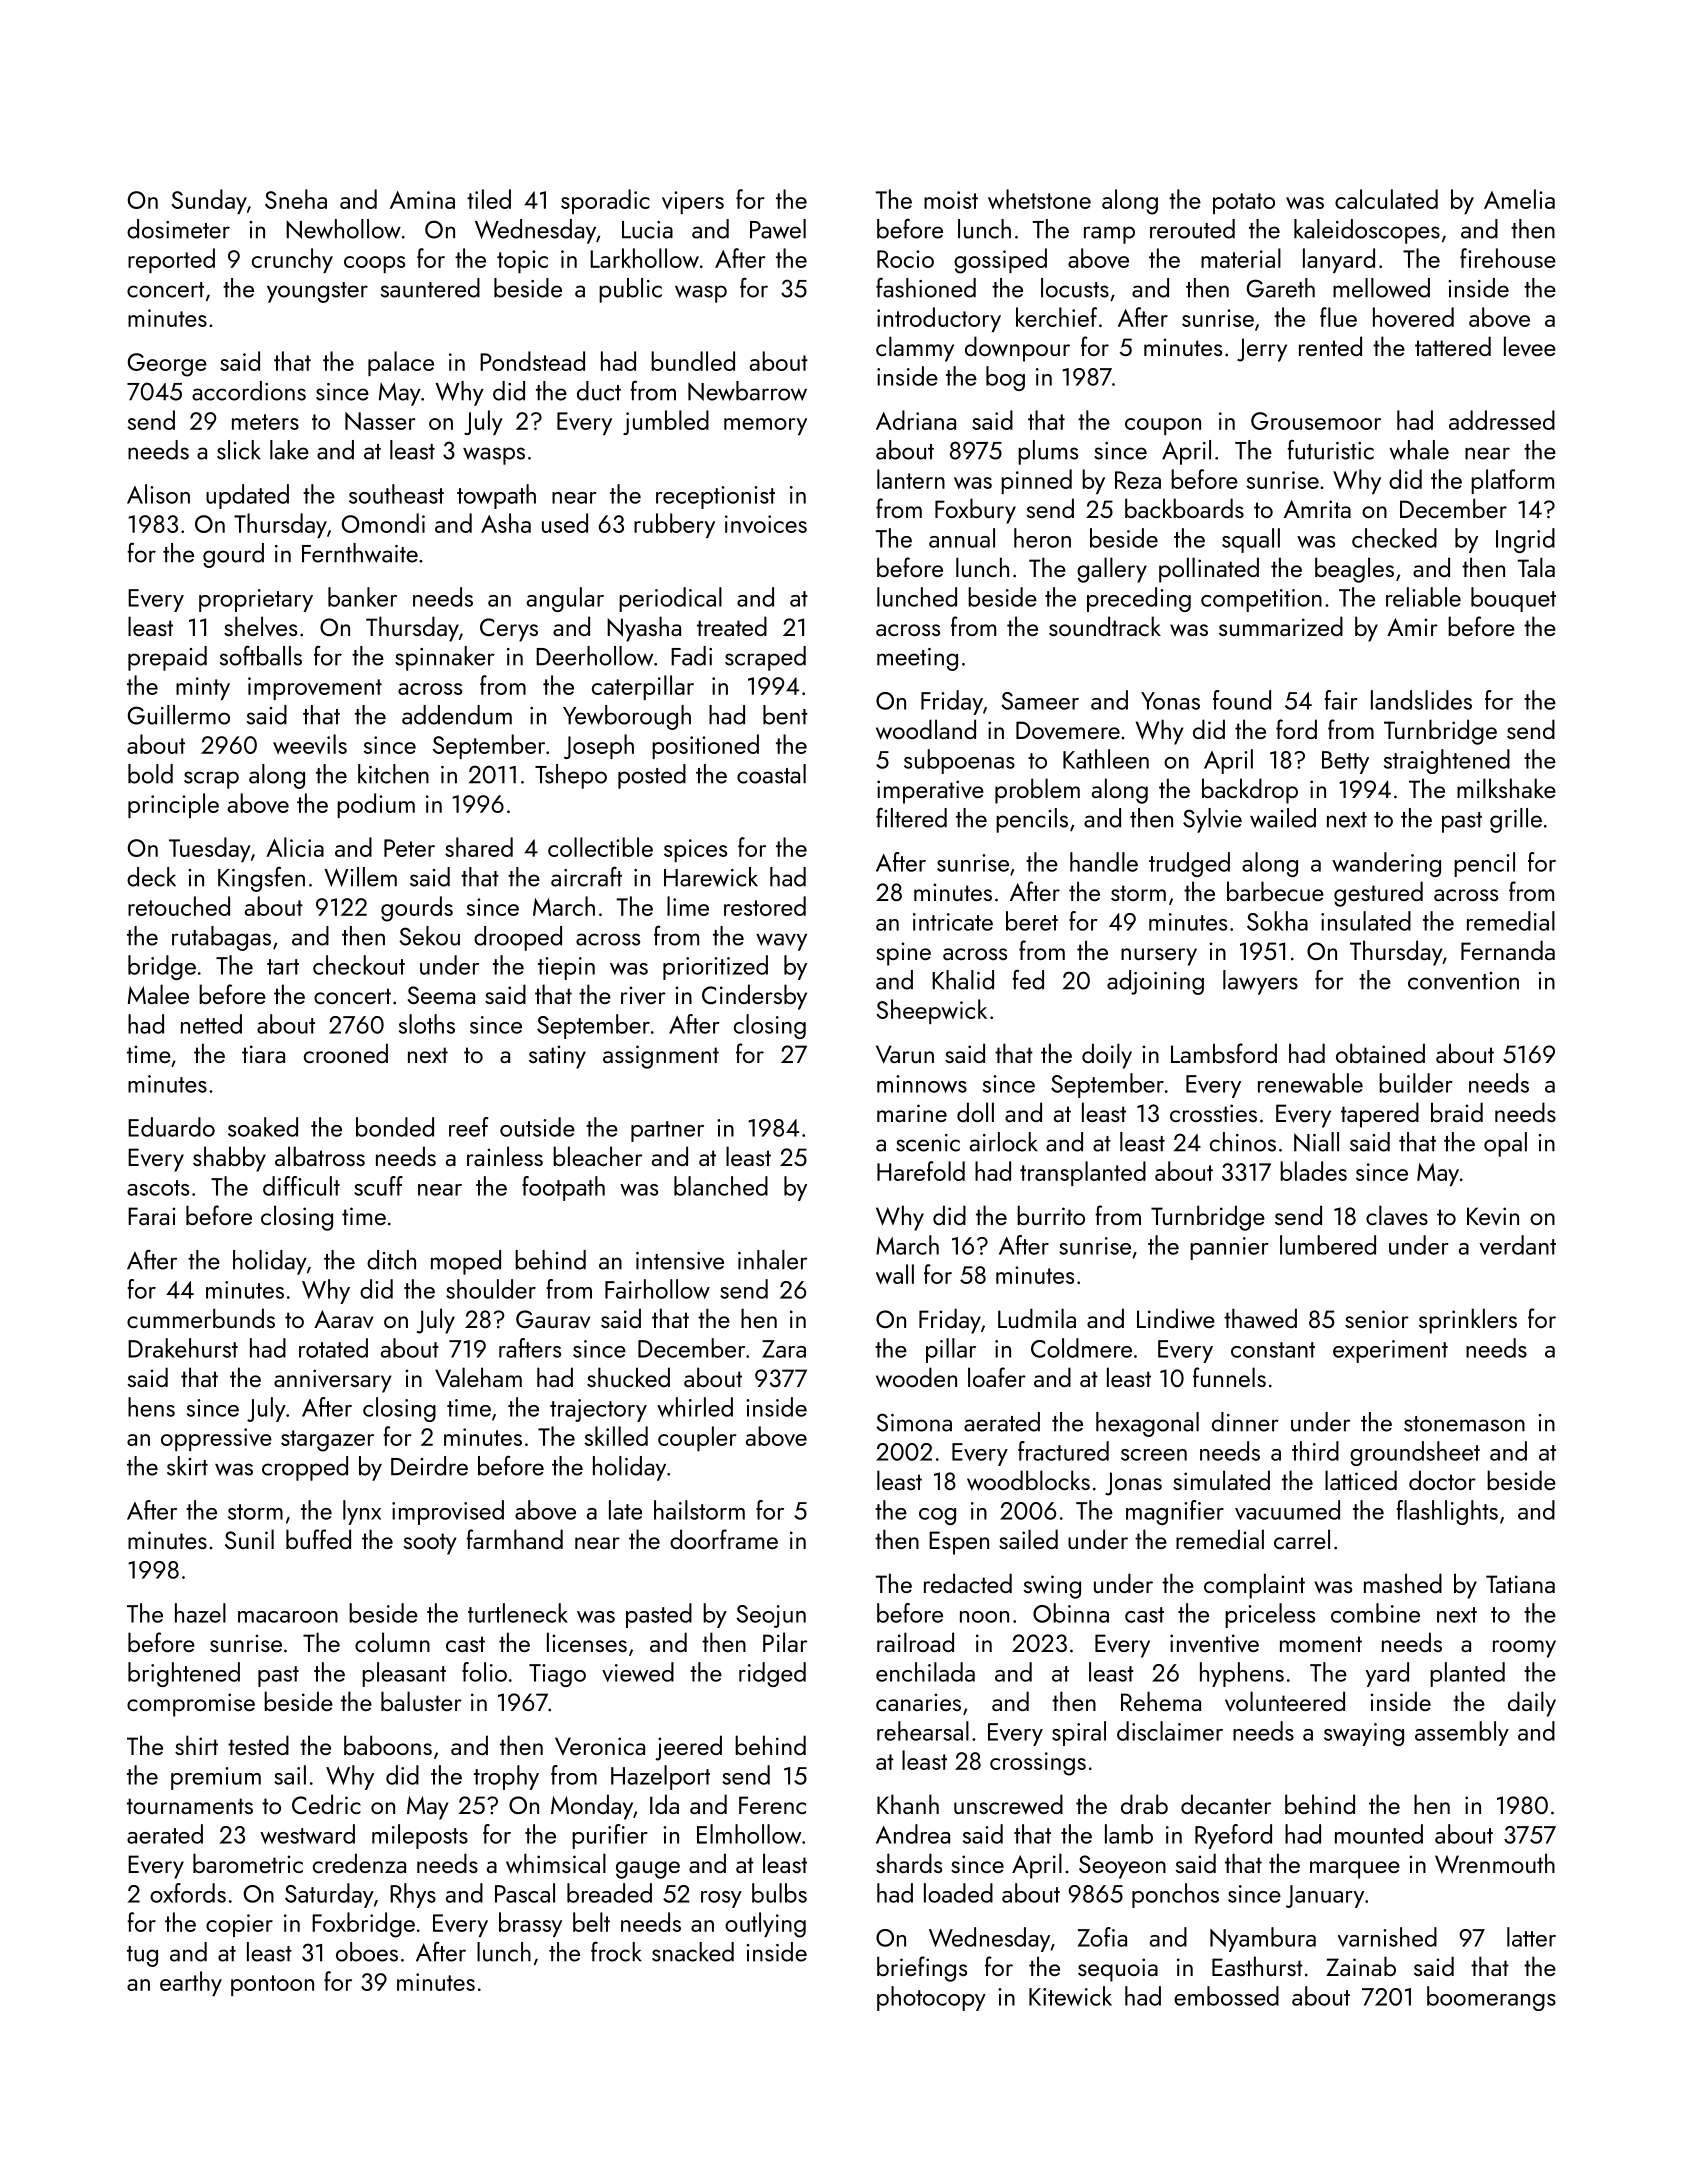 This page has height=2178, width=1683. Describe the element at coordinates (903, 954) in the page. I see `spine` at that location.
